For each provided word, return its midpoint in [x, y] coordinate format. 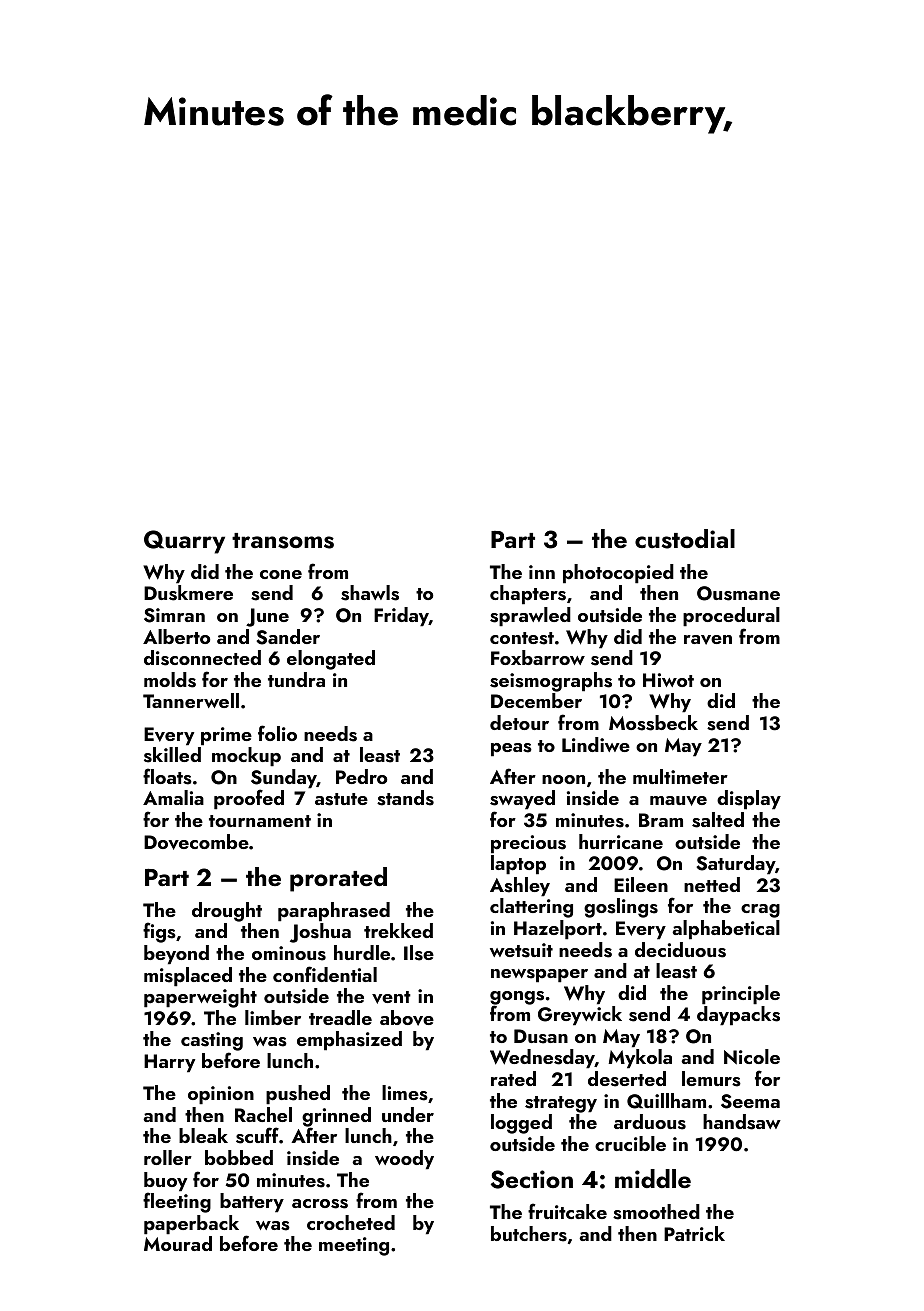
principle [741, 995]
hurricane [621, 841]
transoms [283, 541]
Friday [401, 617]
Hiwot [668, 680]
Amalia [173, 797]
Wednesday [542, 1059]
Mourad [178, 1243]
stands [405, 798]
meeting [354, 1246]
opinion [221, 1095]
